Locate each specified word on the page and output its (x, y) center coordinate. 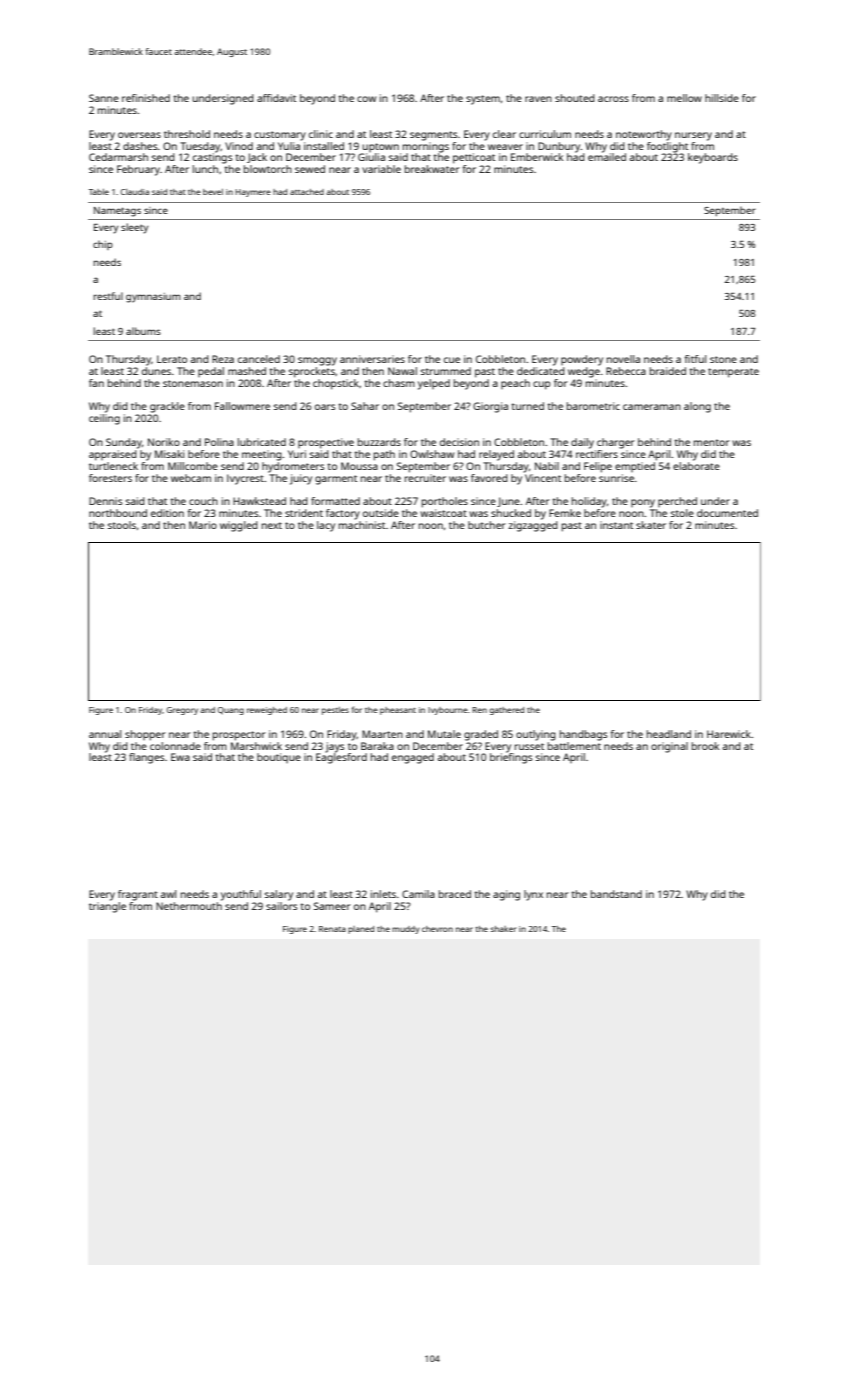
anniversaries (372, 359)
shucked (511, 513)
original (669, 747)
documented (727, 513)
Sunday (124, 443)
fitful (695, 359)
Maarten (382, 734)
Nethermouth (189, 906)
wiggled (239, 526)
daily (582, 443)
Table (99, 192)
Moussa (359, 466)
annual (105, 734)
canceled (259, 359)
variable (381, 169)
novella (623, 359)
